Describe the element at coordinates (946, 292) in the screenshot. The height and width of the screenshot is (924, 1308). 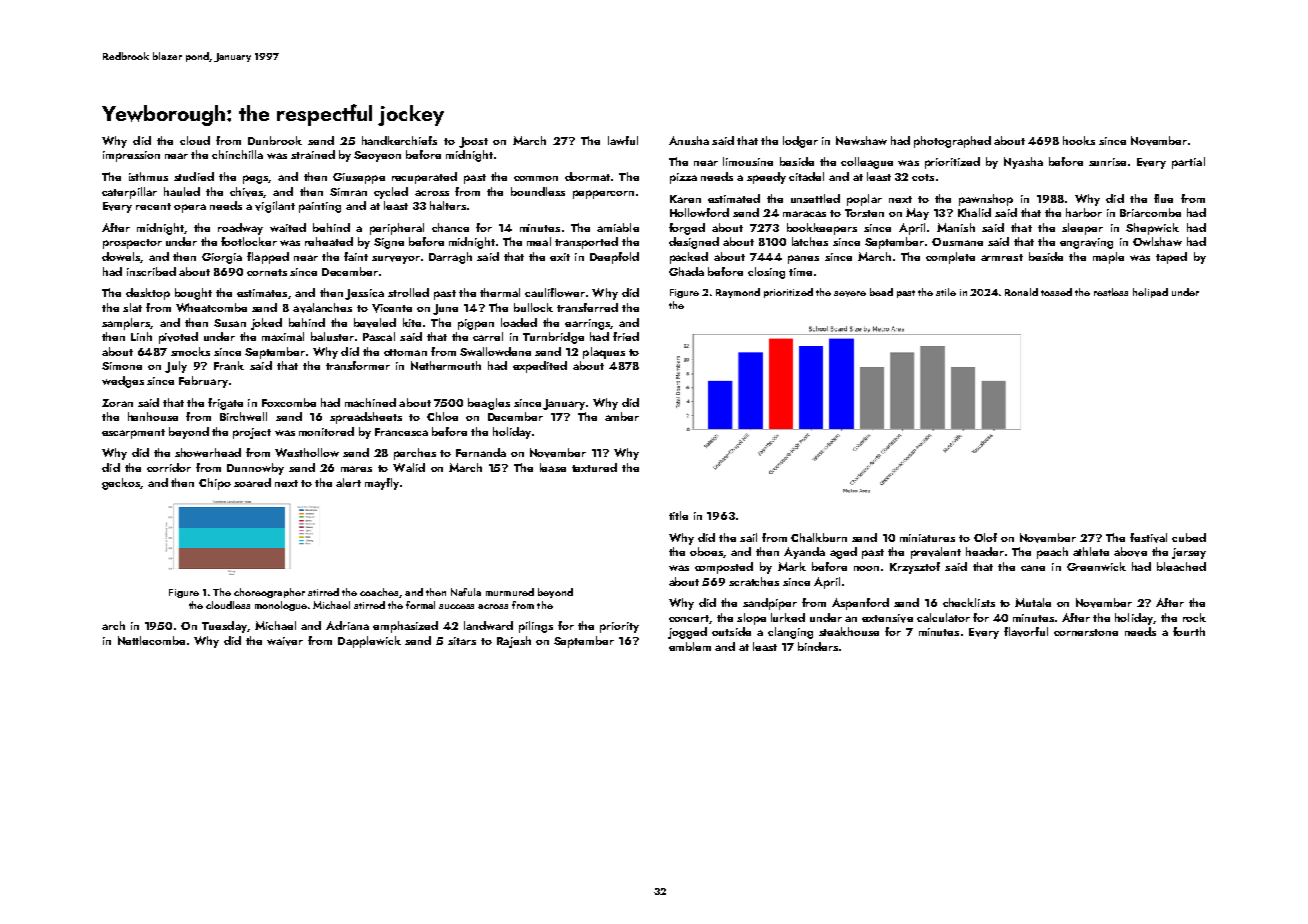
I see `stile` at that location.
